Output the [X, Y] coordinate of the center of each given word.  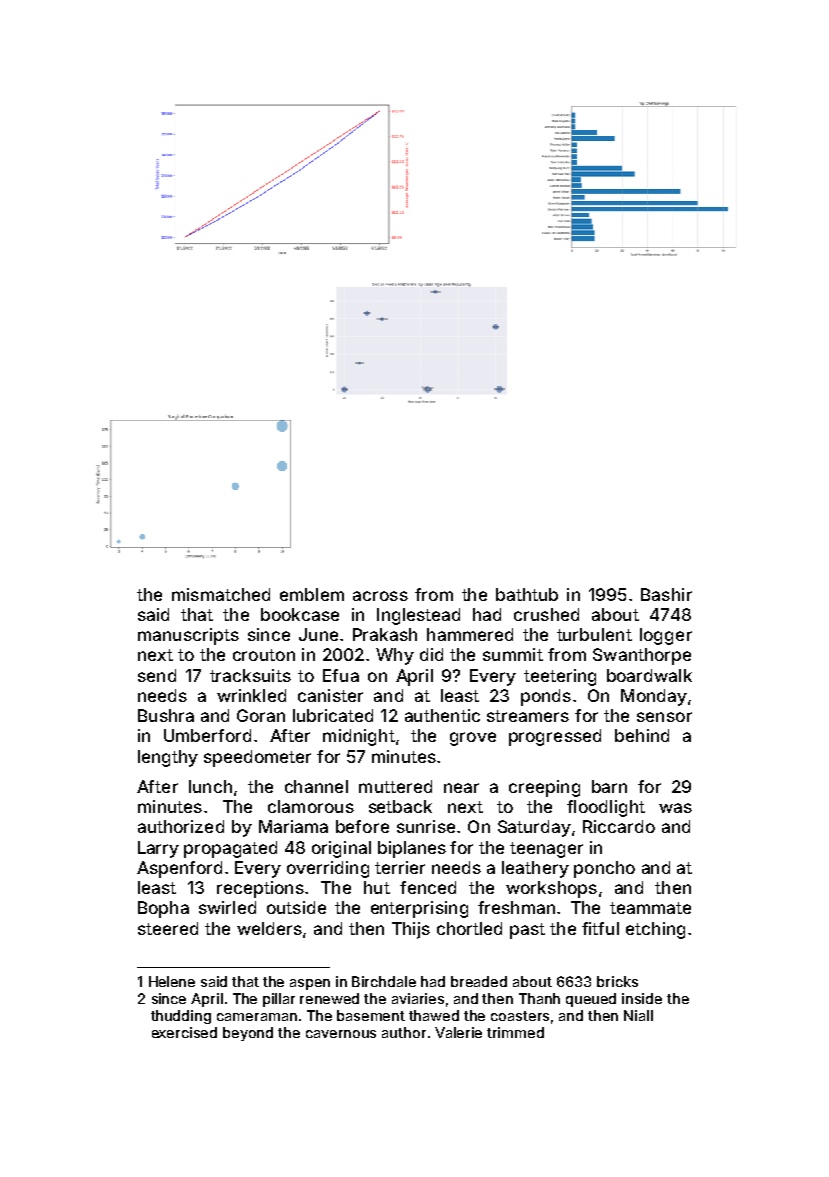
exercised [184, 1032]
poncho [604, 869]
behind [642, 735]
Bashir [666, 594]
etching [655, 930]
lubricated [333, 715]
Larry [158, 849]
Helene [172, 981]
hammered [470, 634]
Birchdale [384, 981]
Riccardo [619, 826]
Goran [261, 715]
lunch [210, 786]
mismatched [221, 594]
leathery [535, 869]
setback [400, 806]
